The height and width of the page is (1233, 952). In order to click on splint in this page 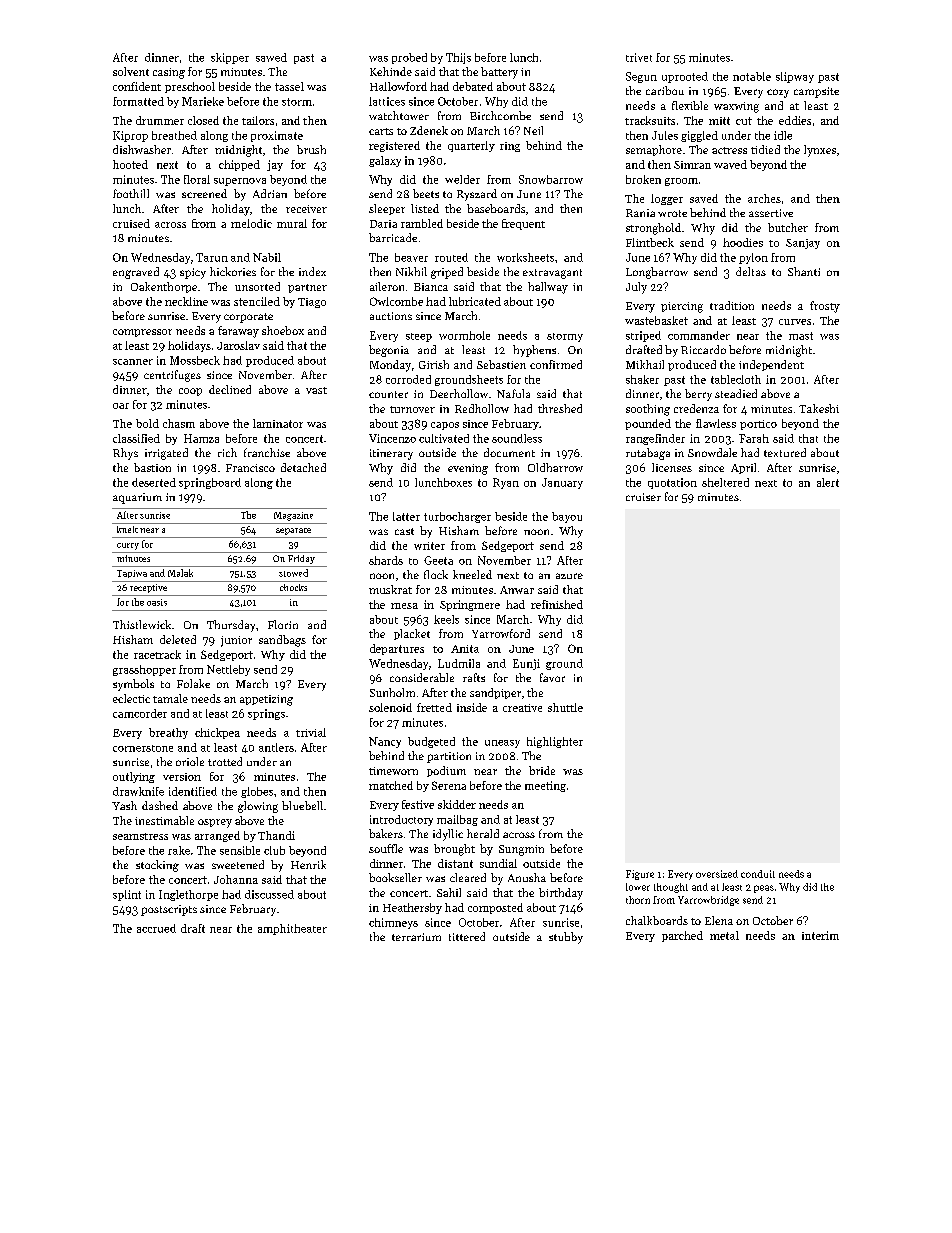, I will do `click(127, 895)`.
